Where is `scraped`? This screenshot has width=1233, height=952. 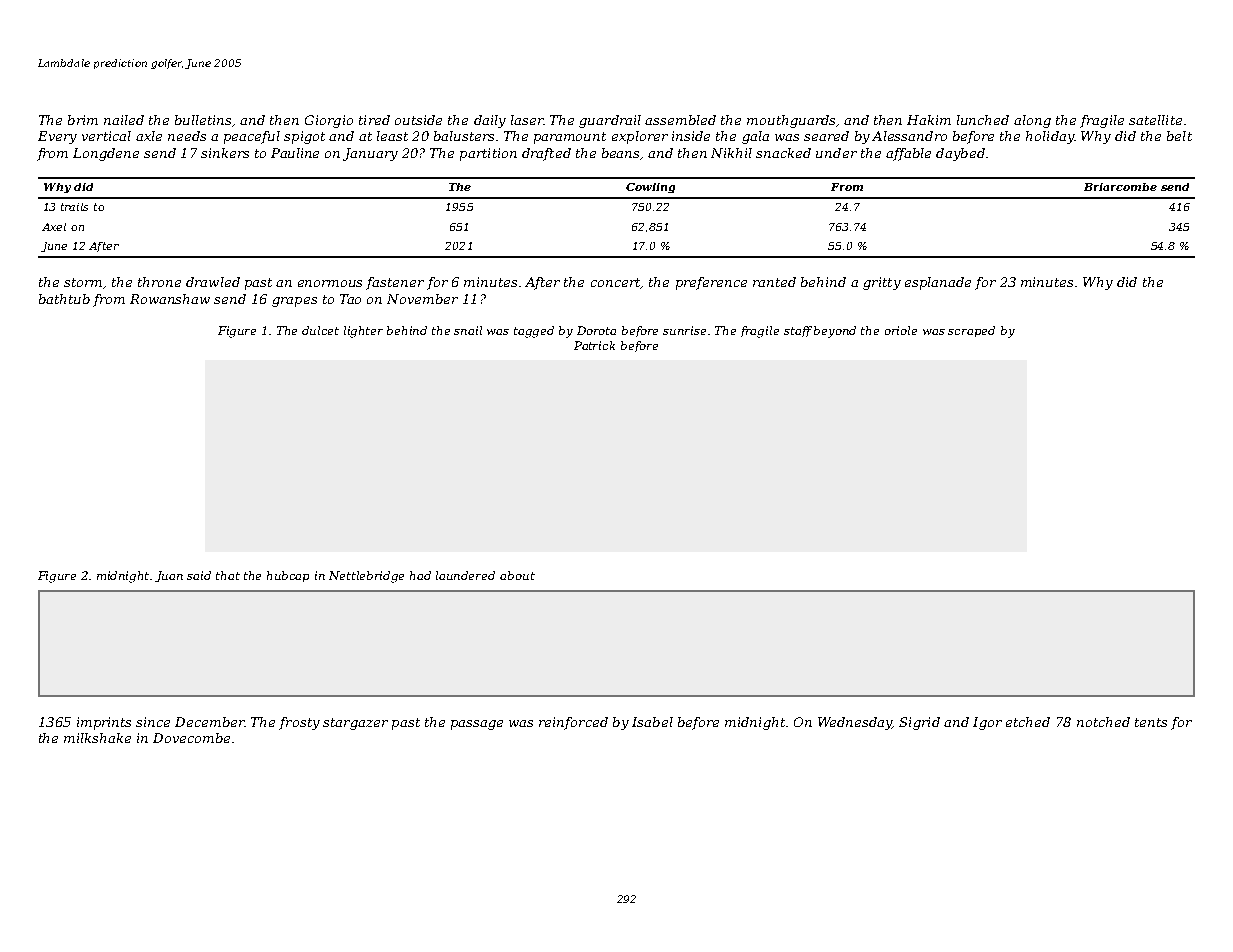 scraped is located at coordinates (971, 331).
